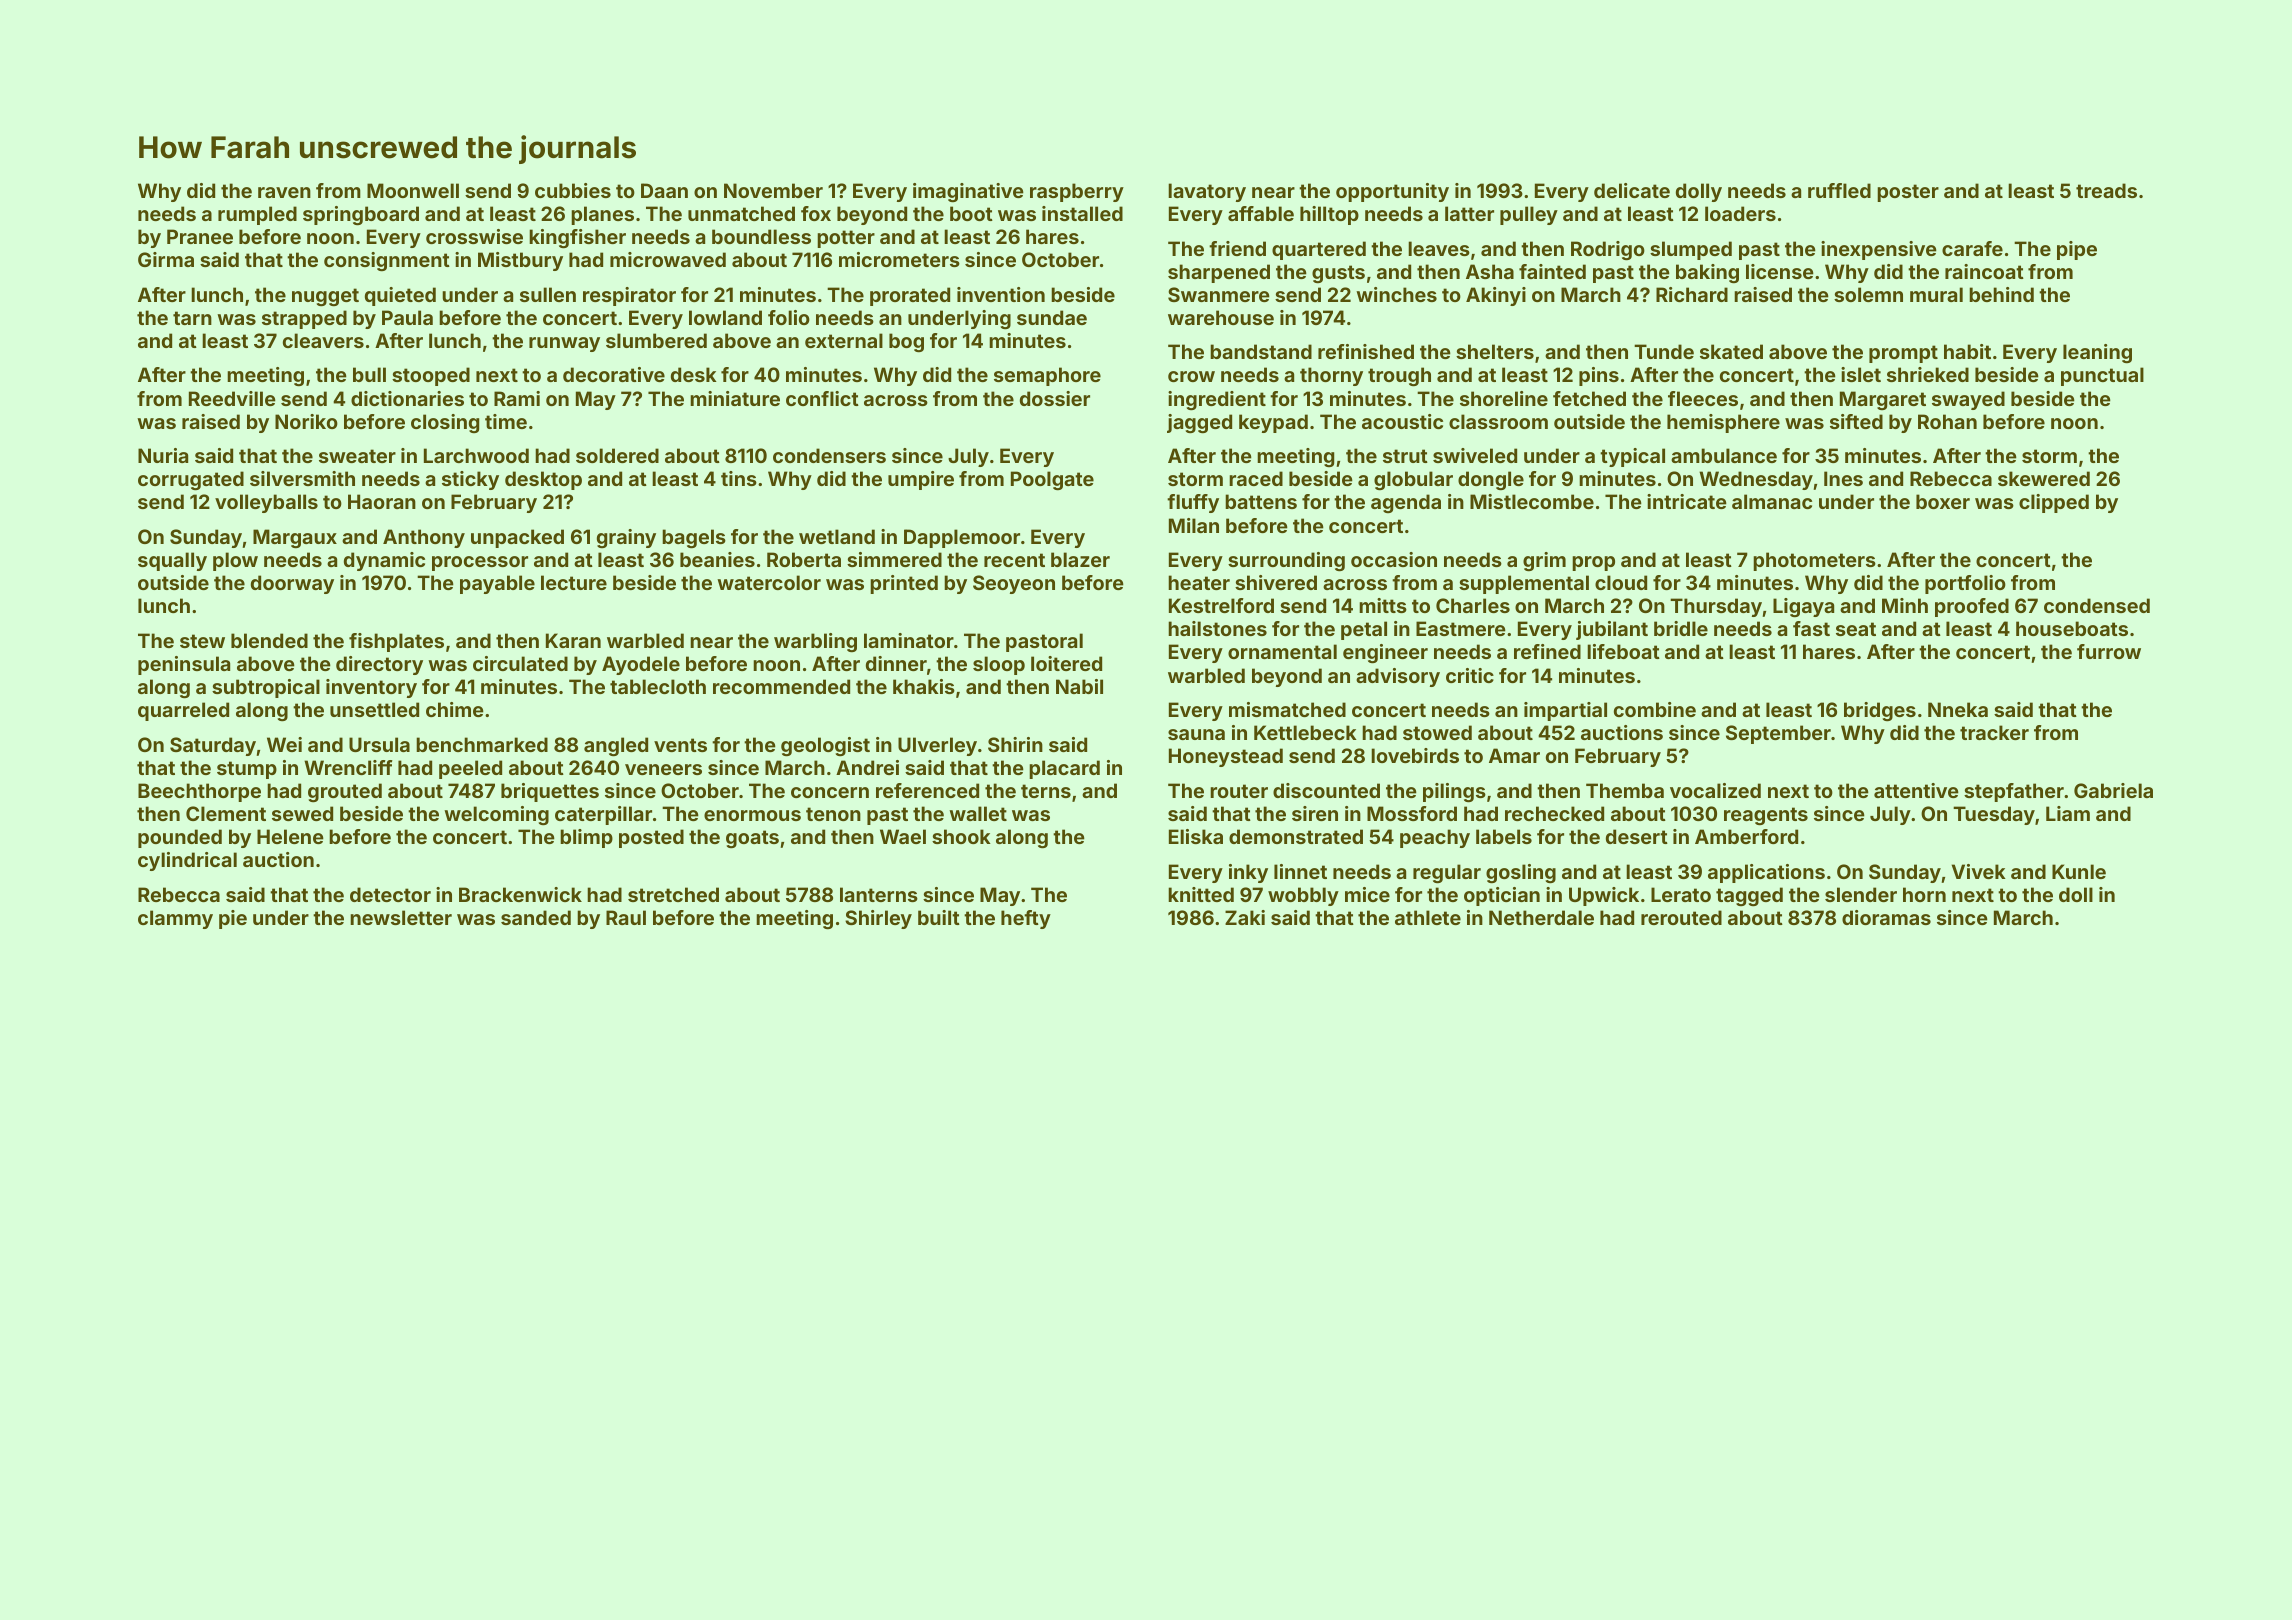  What do you see at coordinates (904, 584) in the screenshot?
I see `printed` at bounding box center [904, 584].
